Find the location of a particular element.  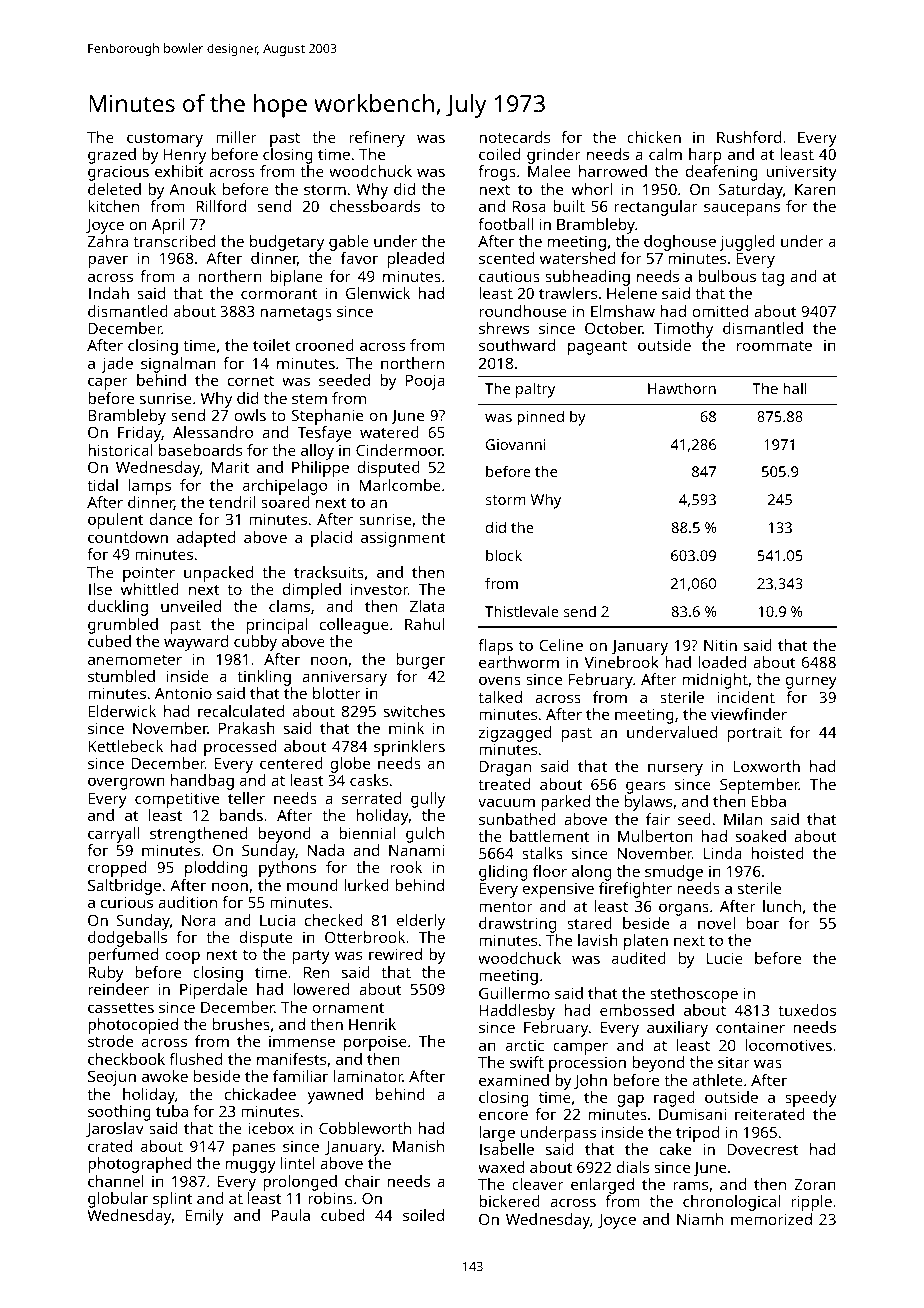

university is located at coordinates (801, 173).
